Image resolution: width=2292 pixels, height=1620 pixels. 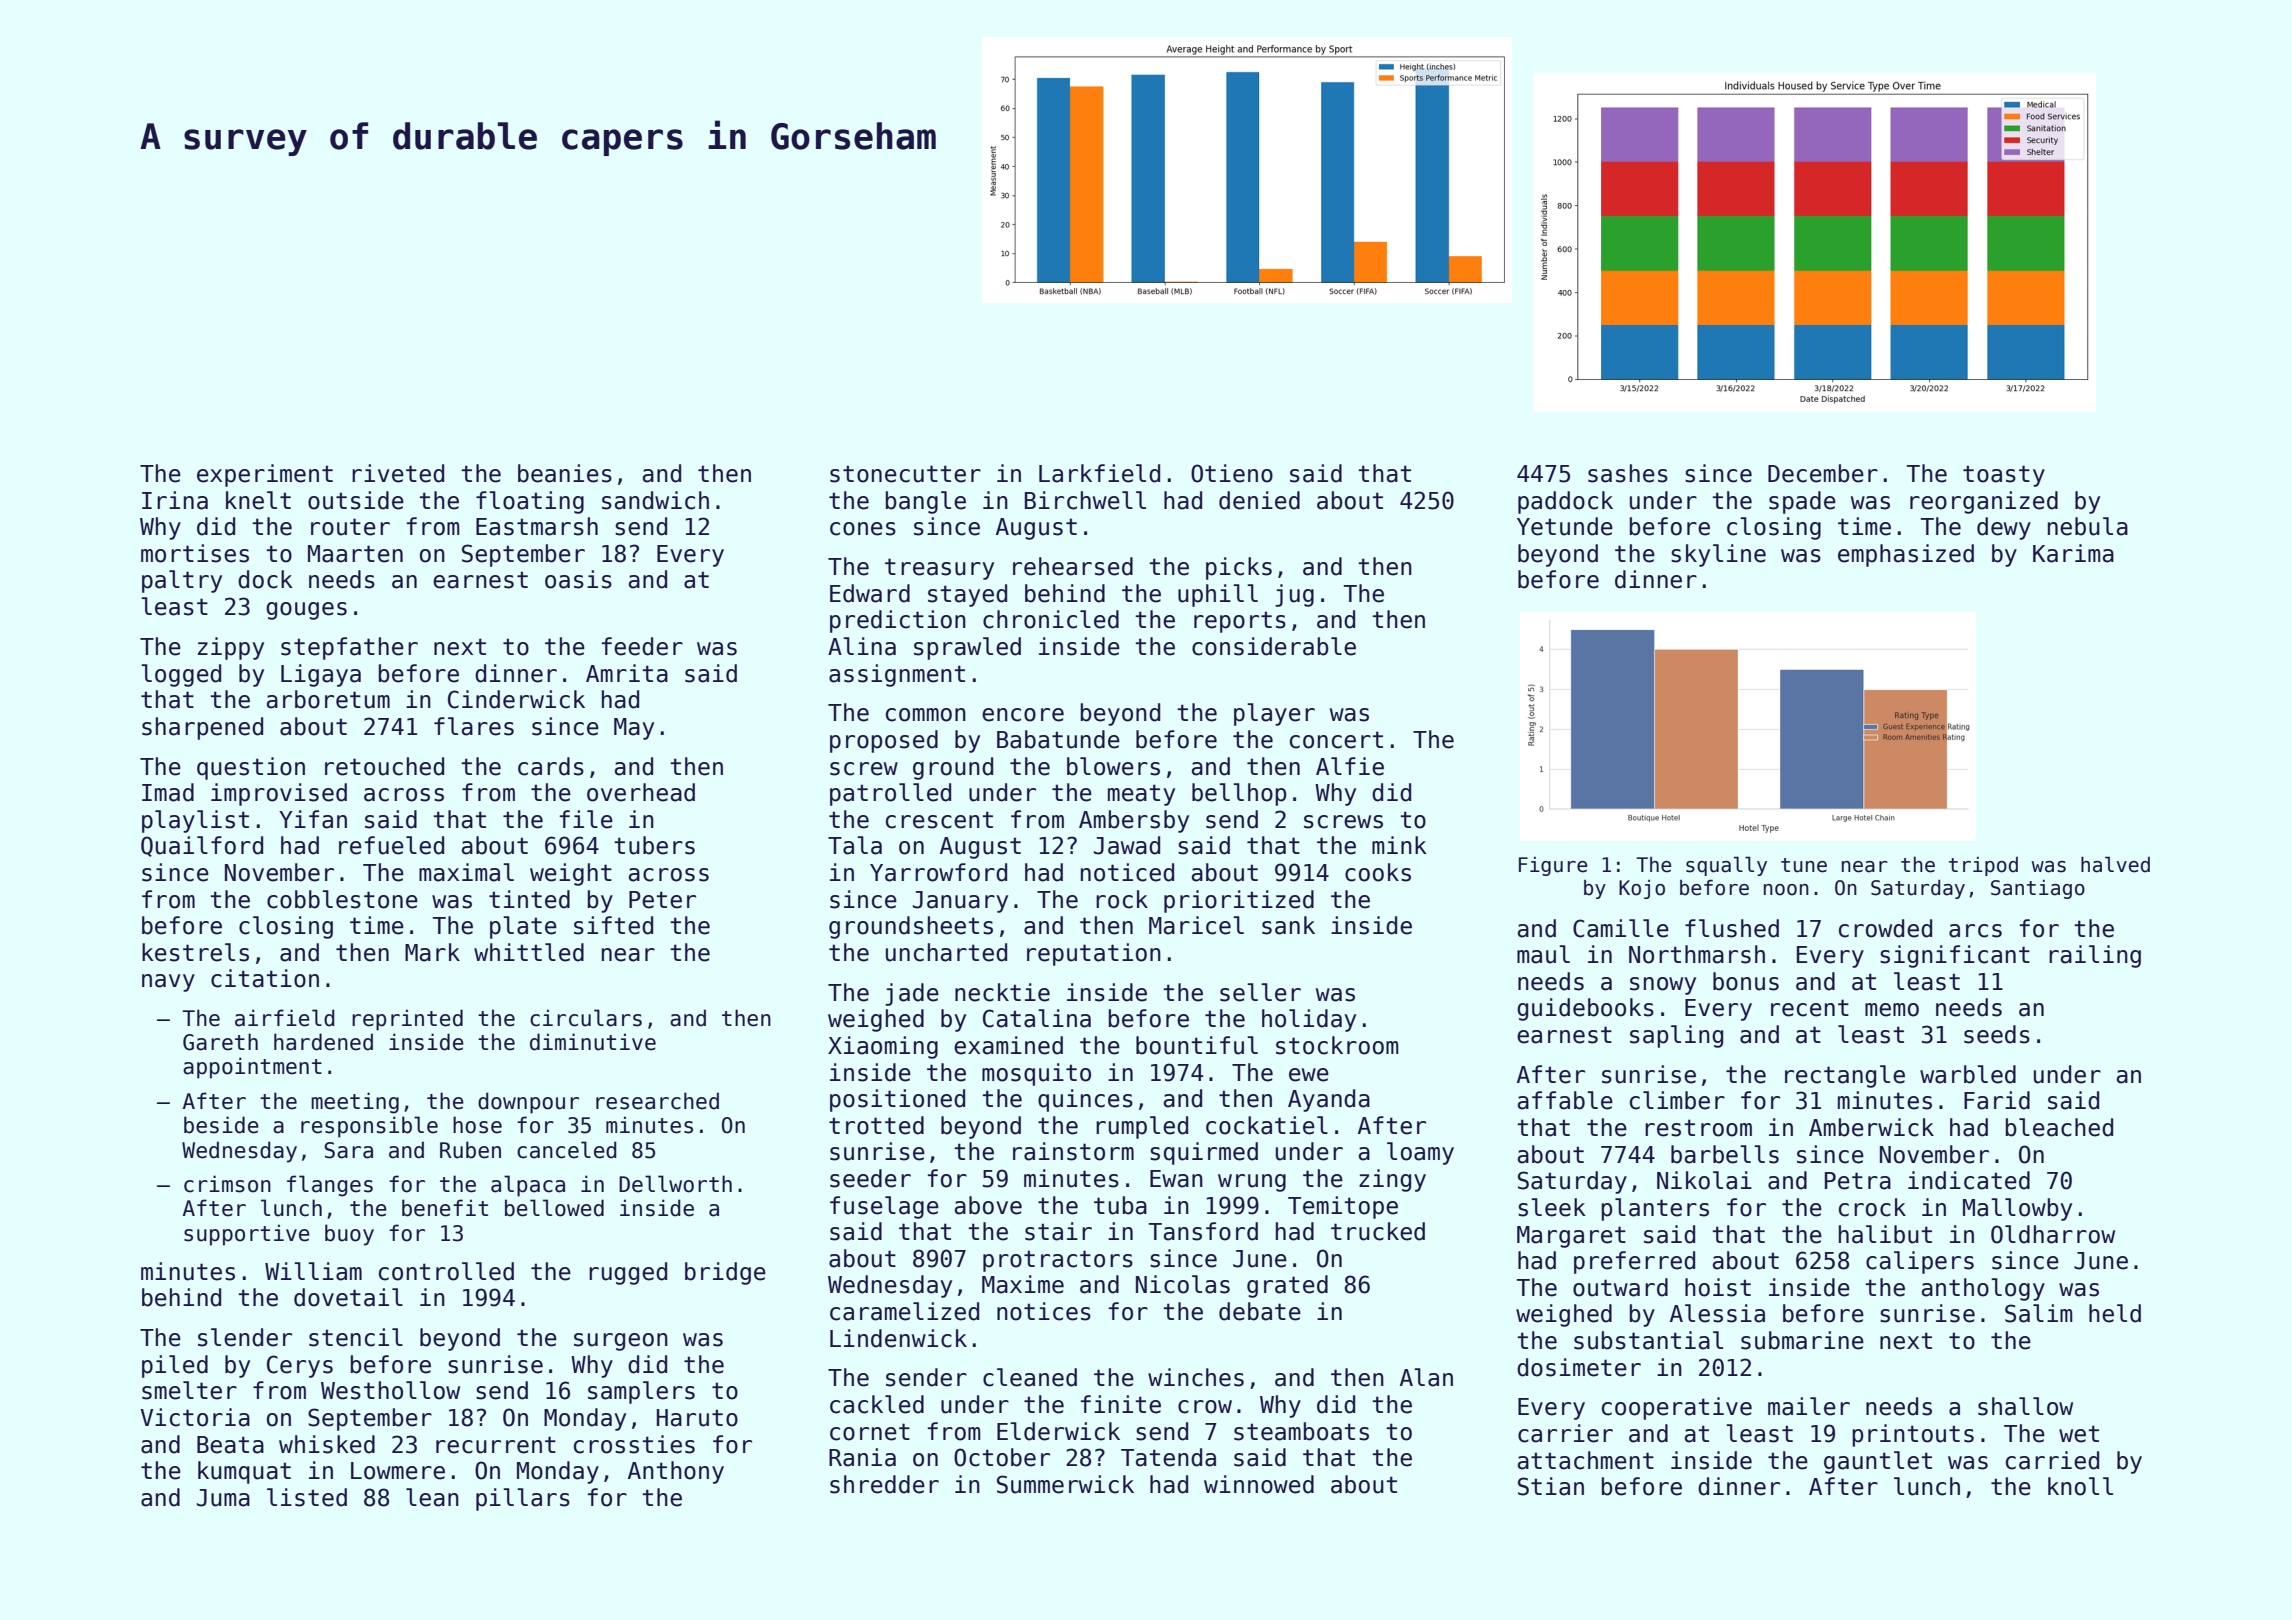 What do you see at coordinates (307, 1497) in the screenshot?
I see `listed` at bounding box center [307, 1497].
